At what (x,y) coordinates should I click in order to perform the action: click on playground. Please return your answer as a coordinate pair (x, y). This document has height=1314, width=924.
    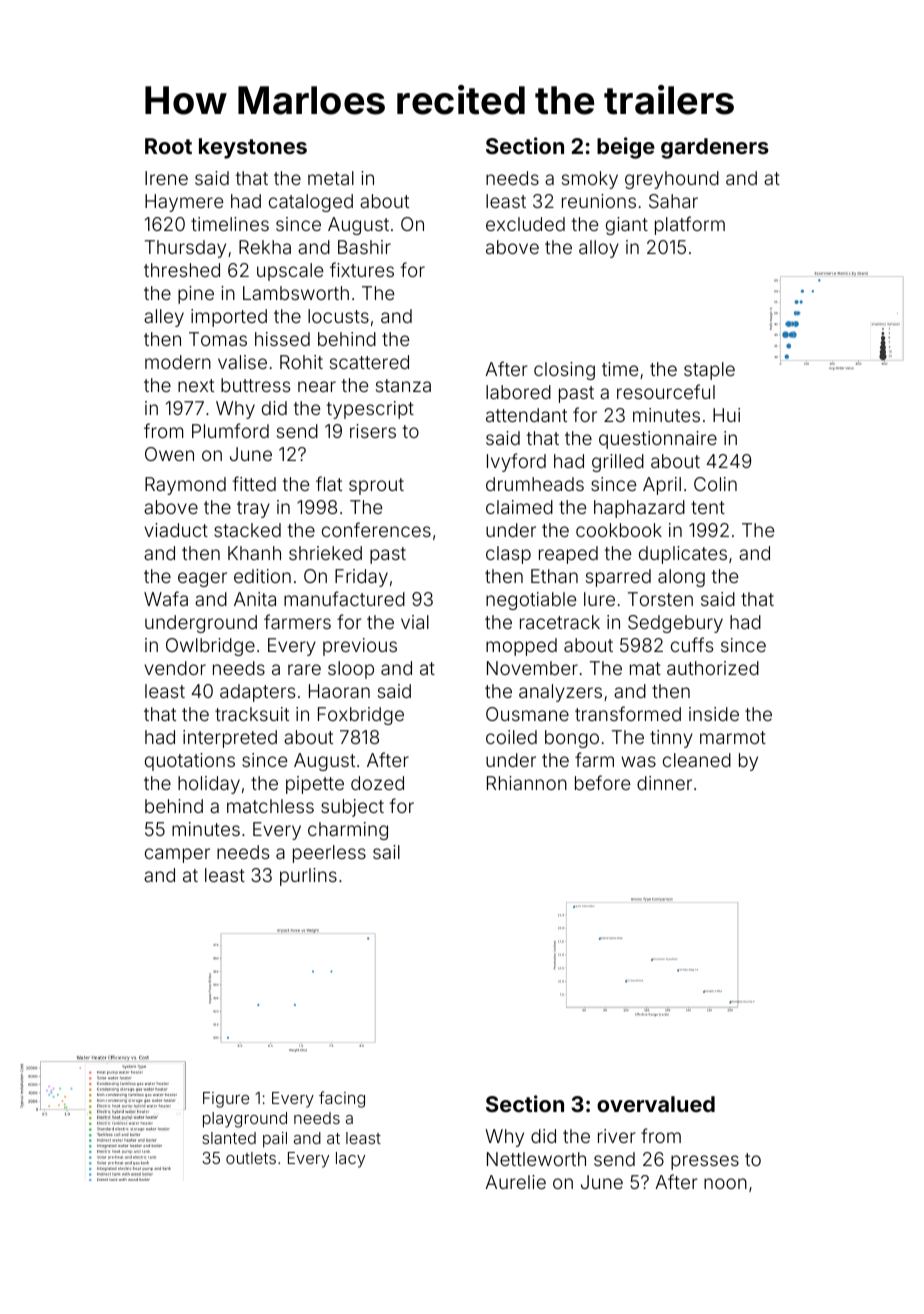
    Looking at the image, I should click on (245, 1120).
